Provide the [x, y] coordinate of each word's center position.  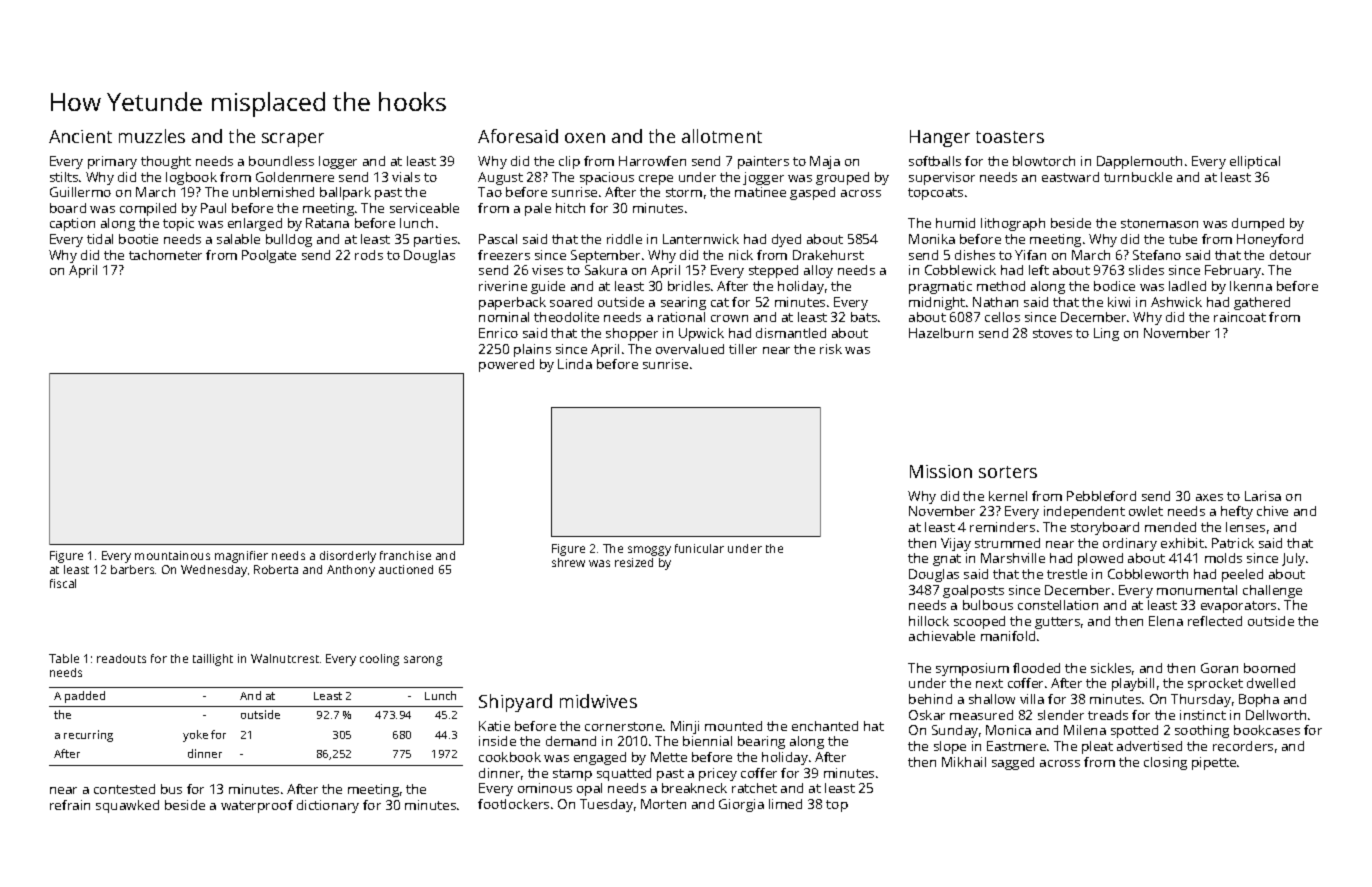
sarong [423, 661]
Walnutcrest [285, 658]
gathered [1262, 303]
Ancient [80, 136]
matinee [760, 192]
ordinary [1130, 544]
